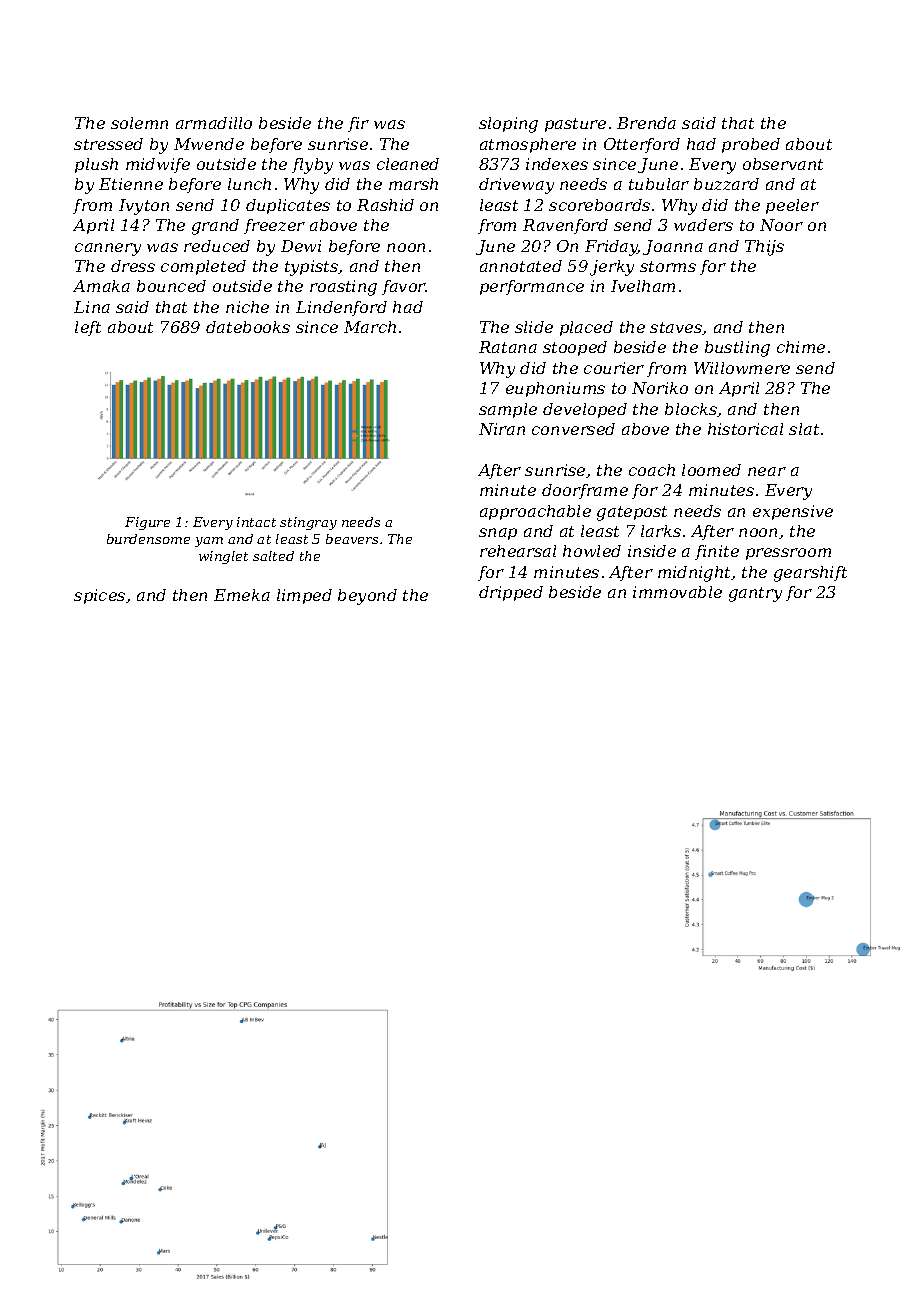 This screenshot has width=924, height=1308. What do you see at coordinates (308, 523) in the screenshot?
I see `stingray` at bounding box center [308, 523].
